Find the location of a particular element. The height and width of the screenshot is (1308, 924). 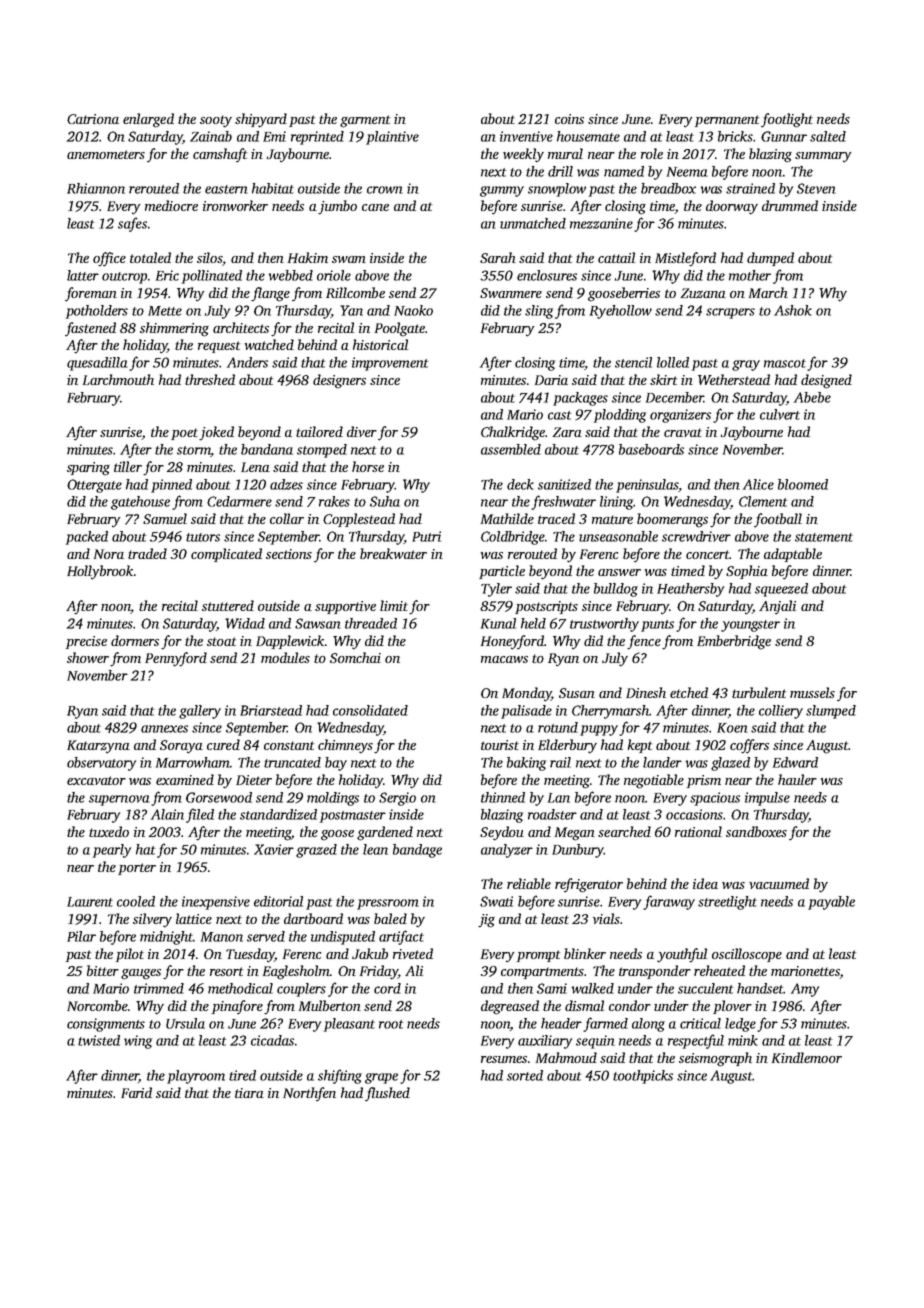

kept is located at coordinates (639, 746).
